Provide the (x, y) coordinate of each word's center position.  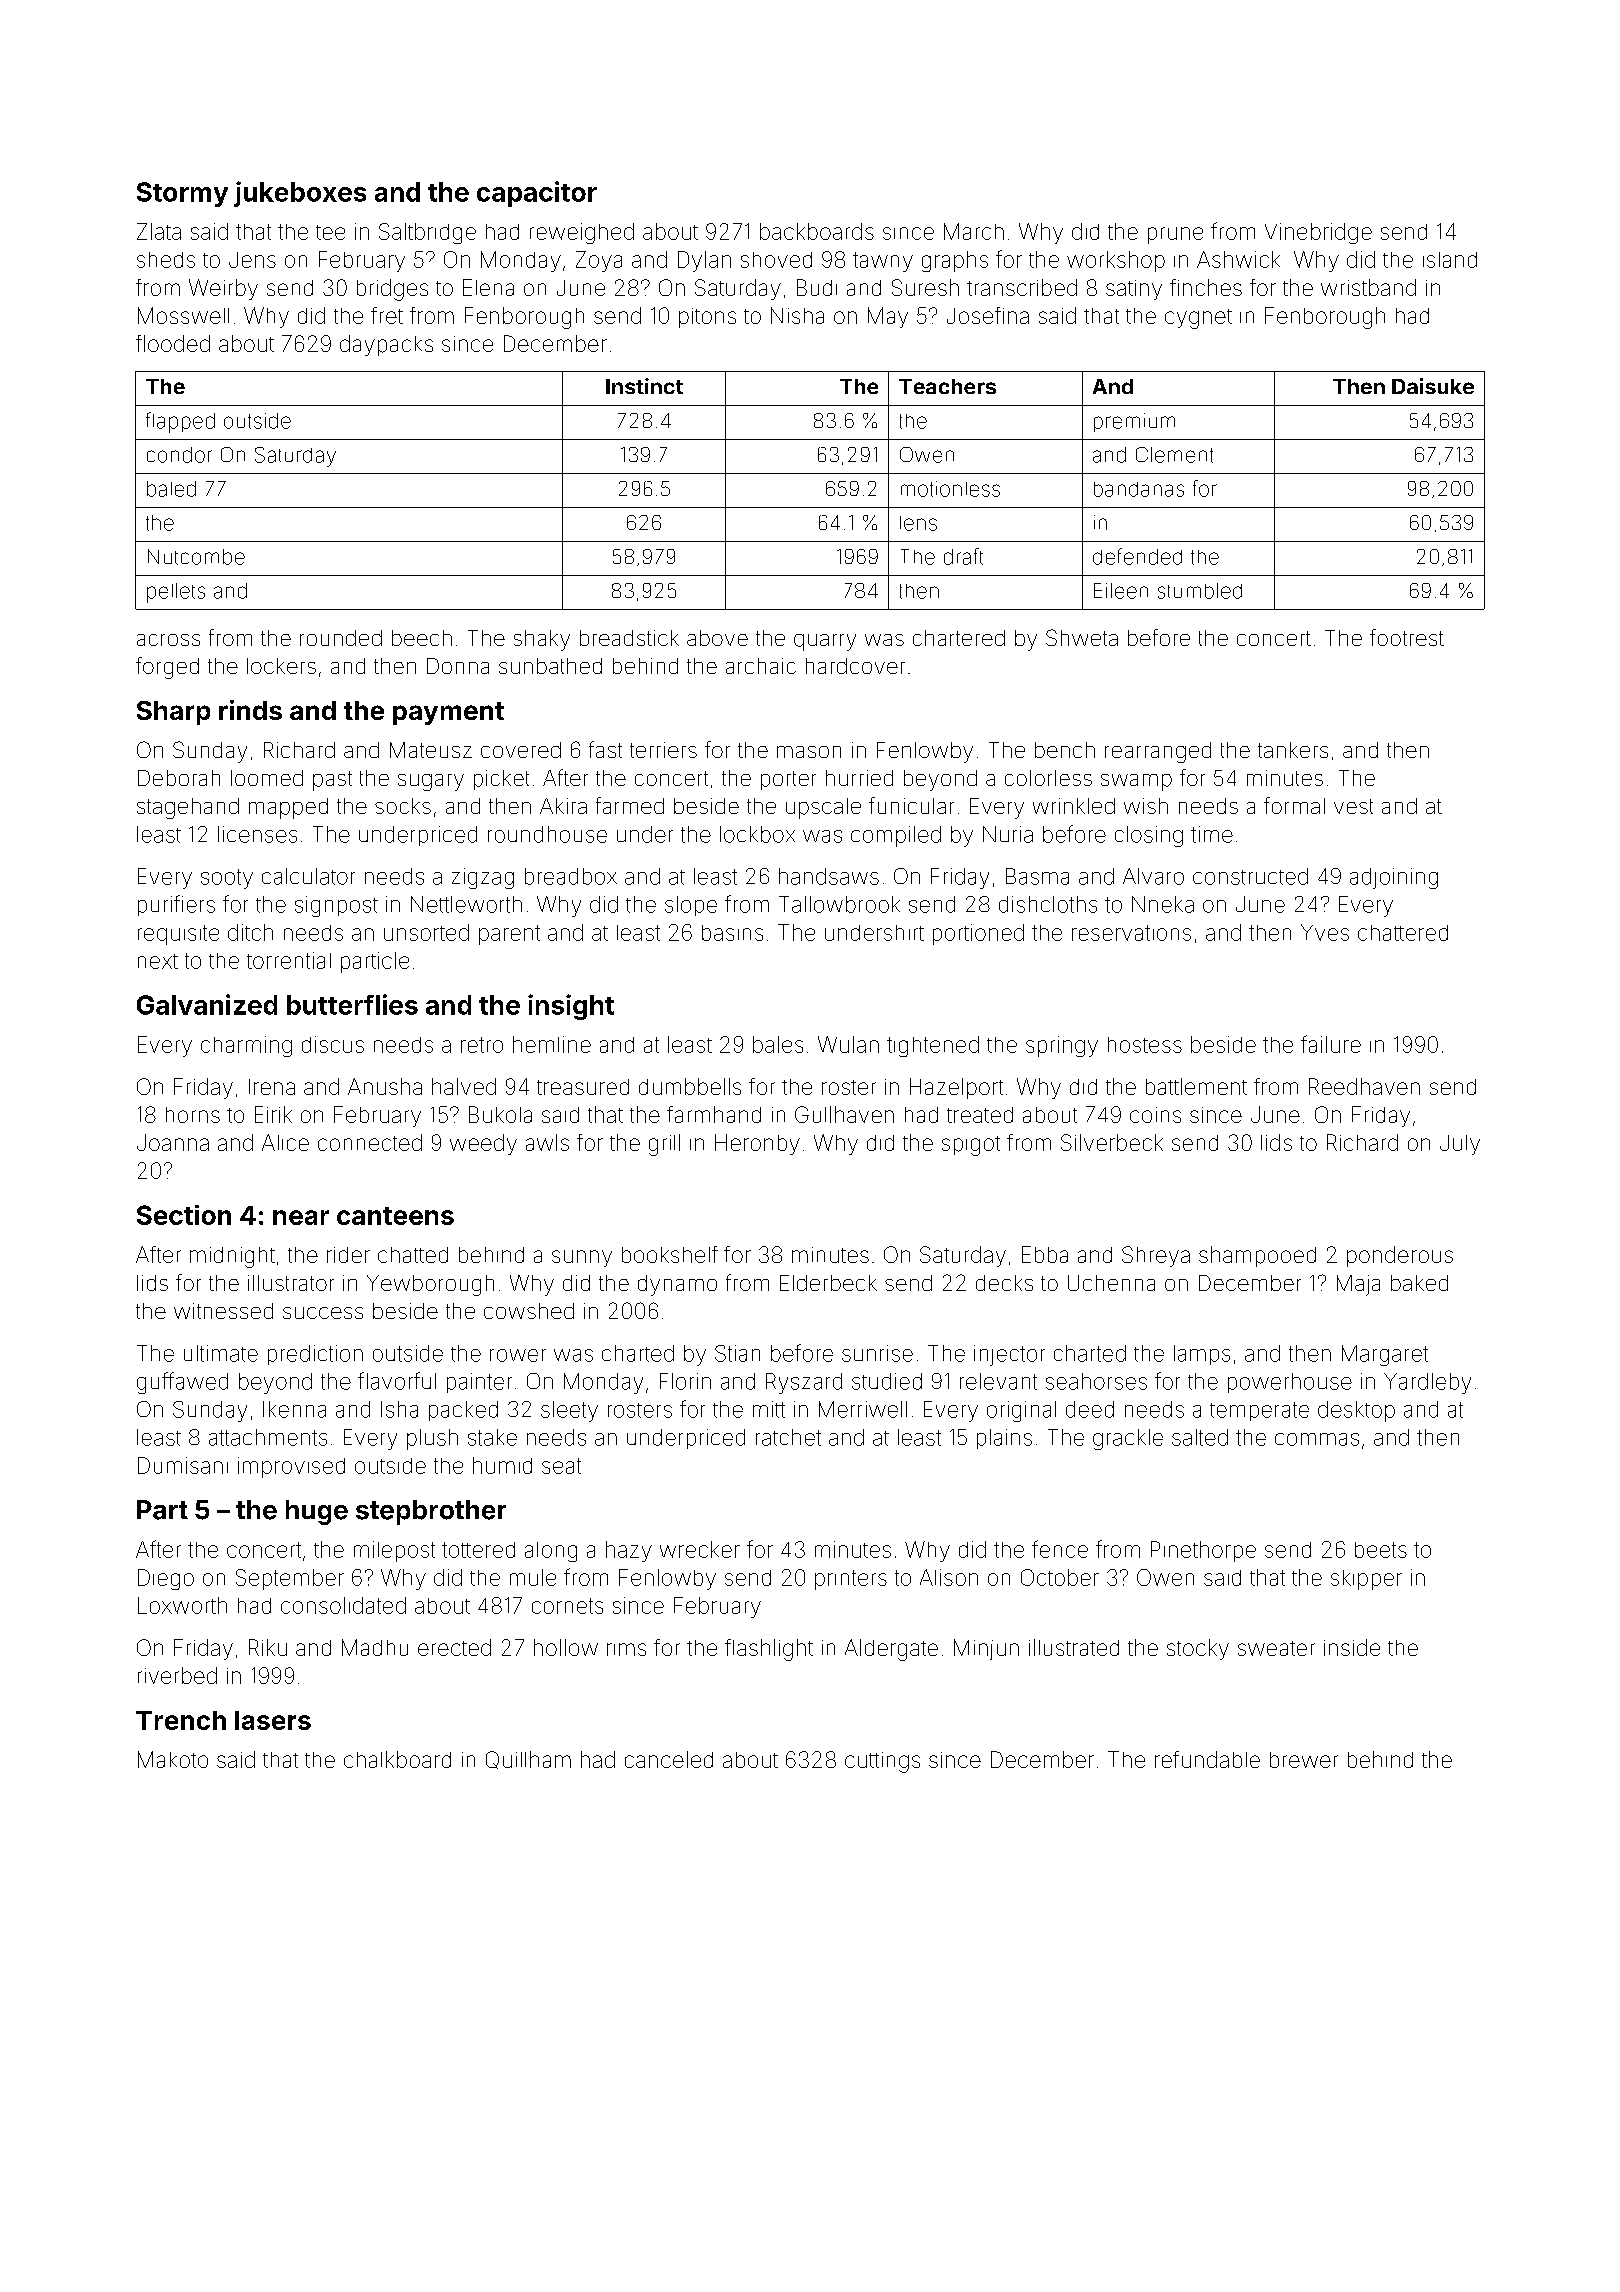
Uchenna (1111, 1283)
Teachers (947, 386)
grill (664, 1145)
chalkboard (397, 1759)
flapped (180, 422)
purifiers (176, 905)
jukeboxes (300, 194)
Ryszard (804, 1383)
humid (502, 1465)
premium (1134, 422)
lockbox (757, 834)
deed (1090, 1409)
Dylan (704, 261)
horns (193, 1115)
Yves (1325, 932)
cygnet (1198, 319)
